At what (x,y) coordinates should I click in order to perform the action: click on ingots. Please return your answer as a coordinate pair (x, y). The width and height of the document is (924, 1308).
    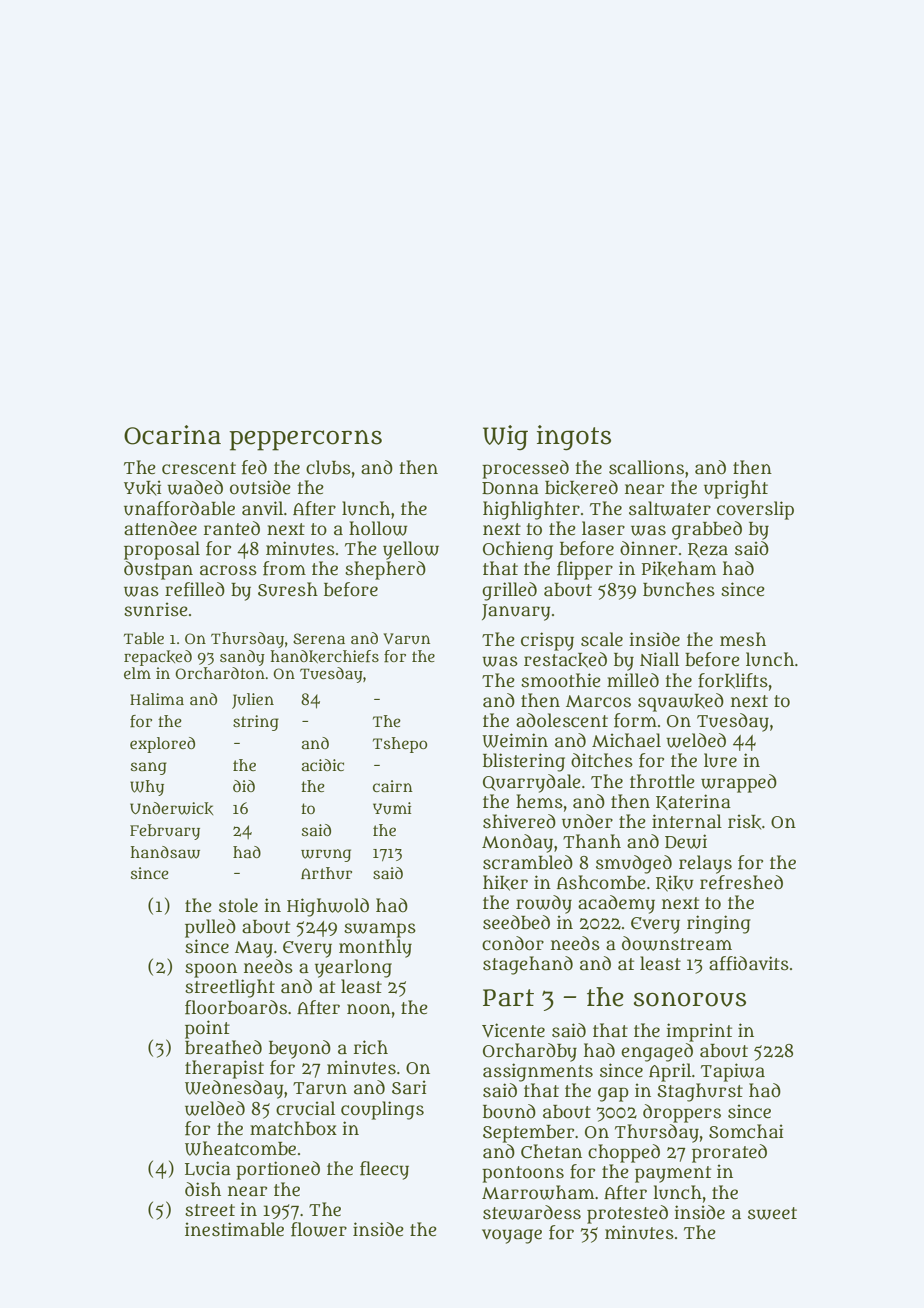
    Looking at the image, I should click on (574, 438).
